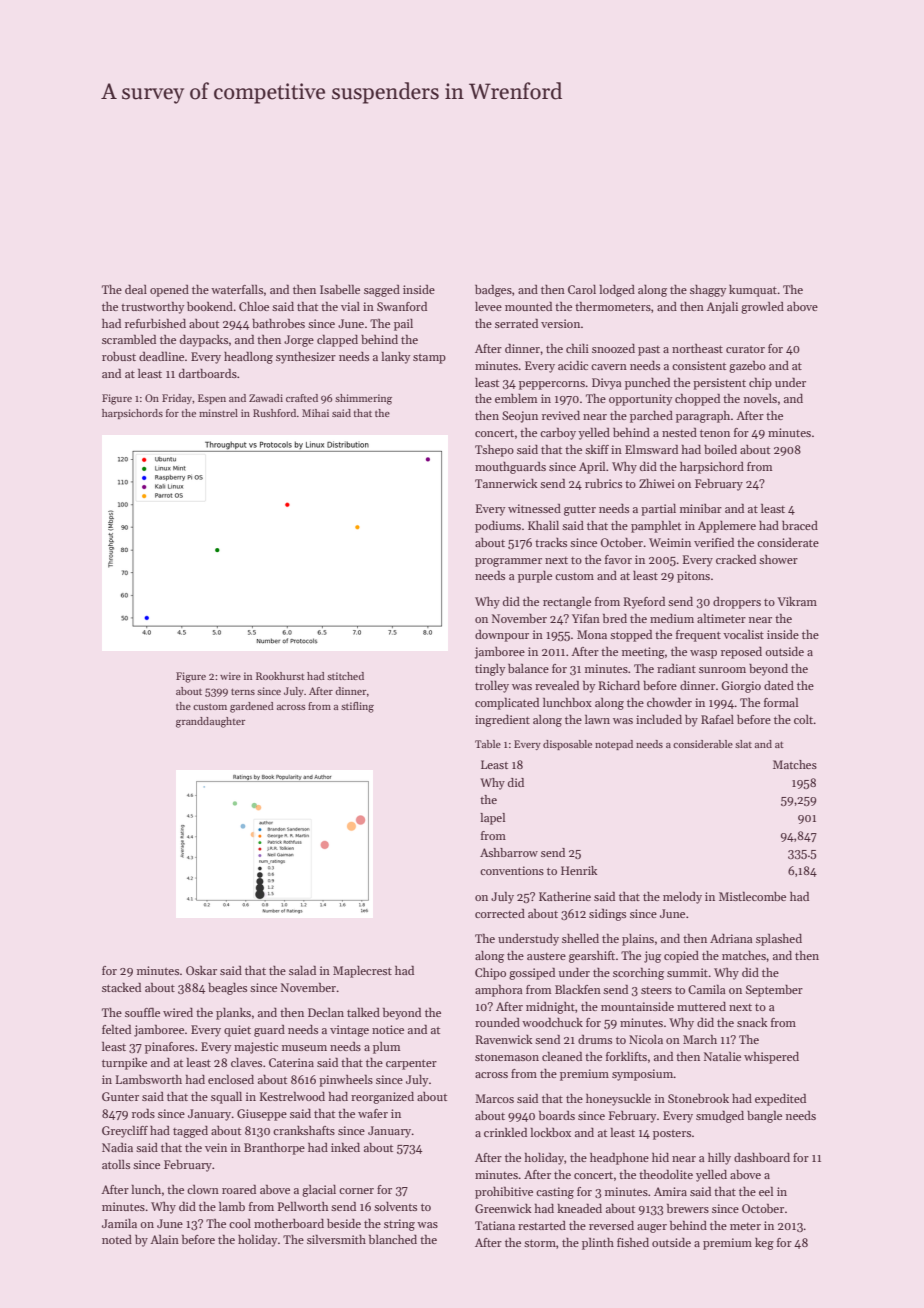  Describe the element at coordinates (494, 451) in the page. I see `Tshepo` at that location.
